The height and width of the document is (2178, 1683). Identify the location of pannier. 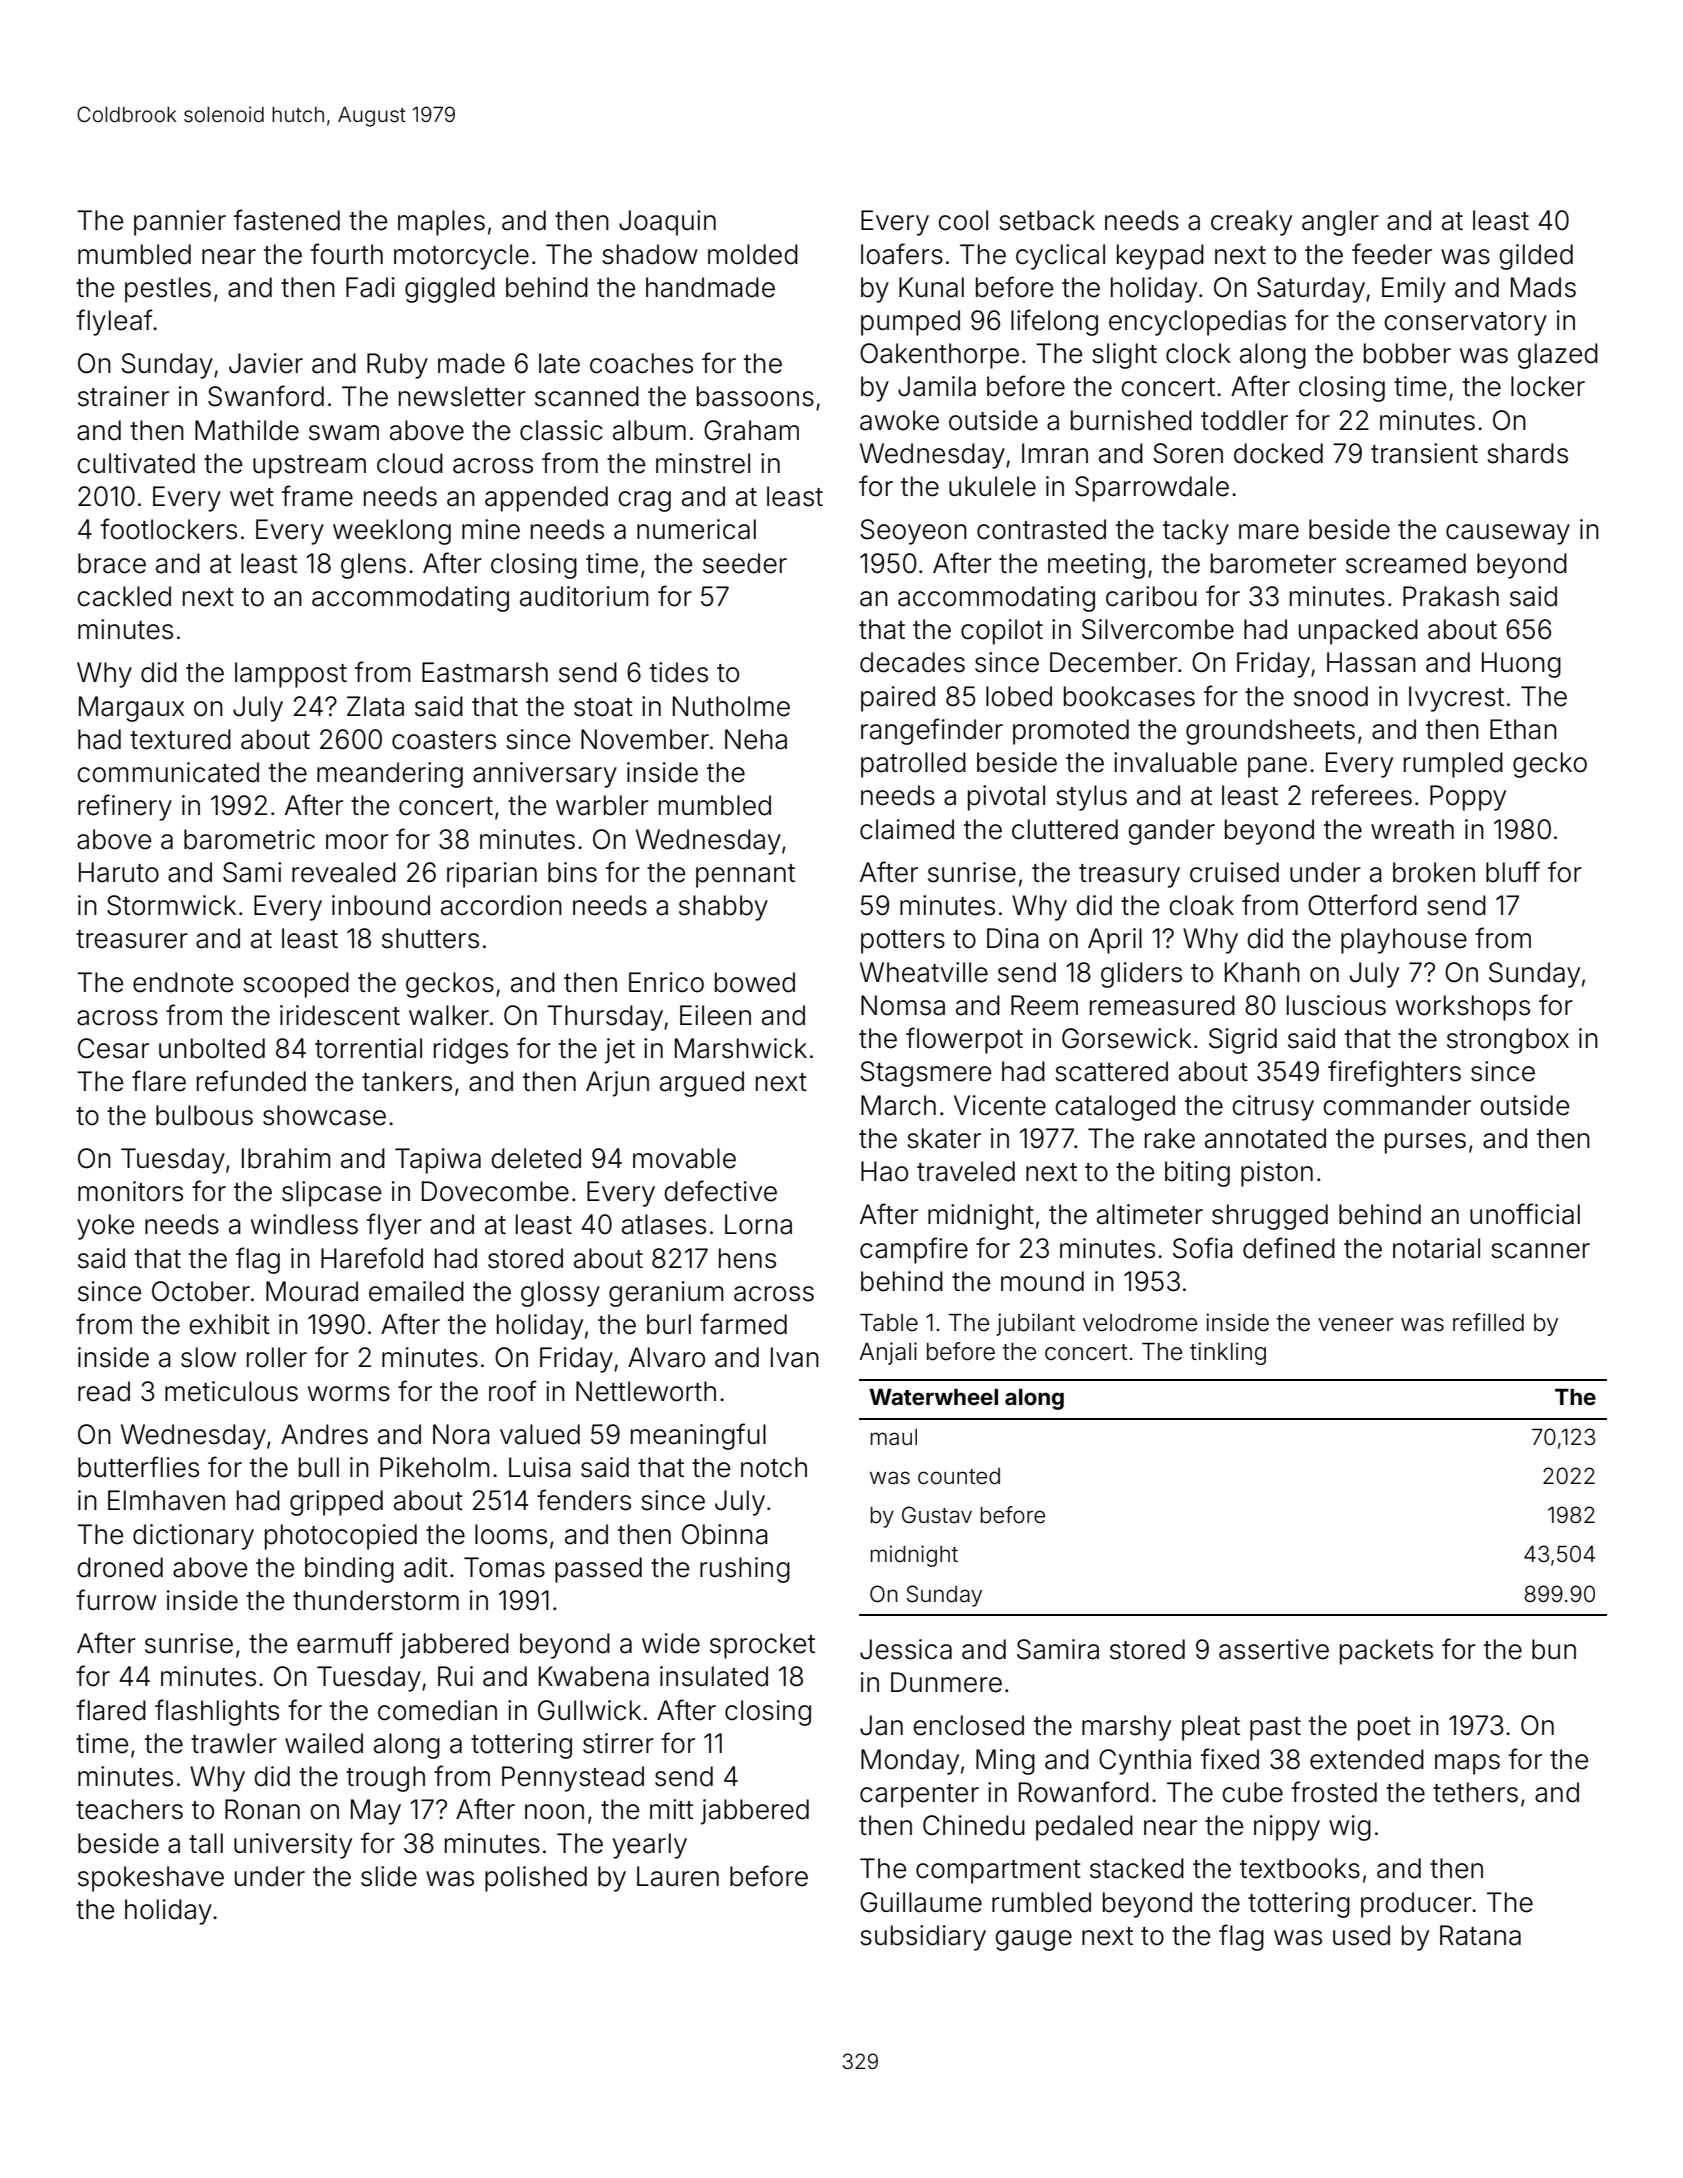
(180, 223).
